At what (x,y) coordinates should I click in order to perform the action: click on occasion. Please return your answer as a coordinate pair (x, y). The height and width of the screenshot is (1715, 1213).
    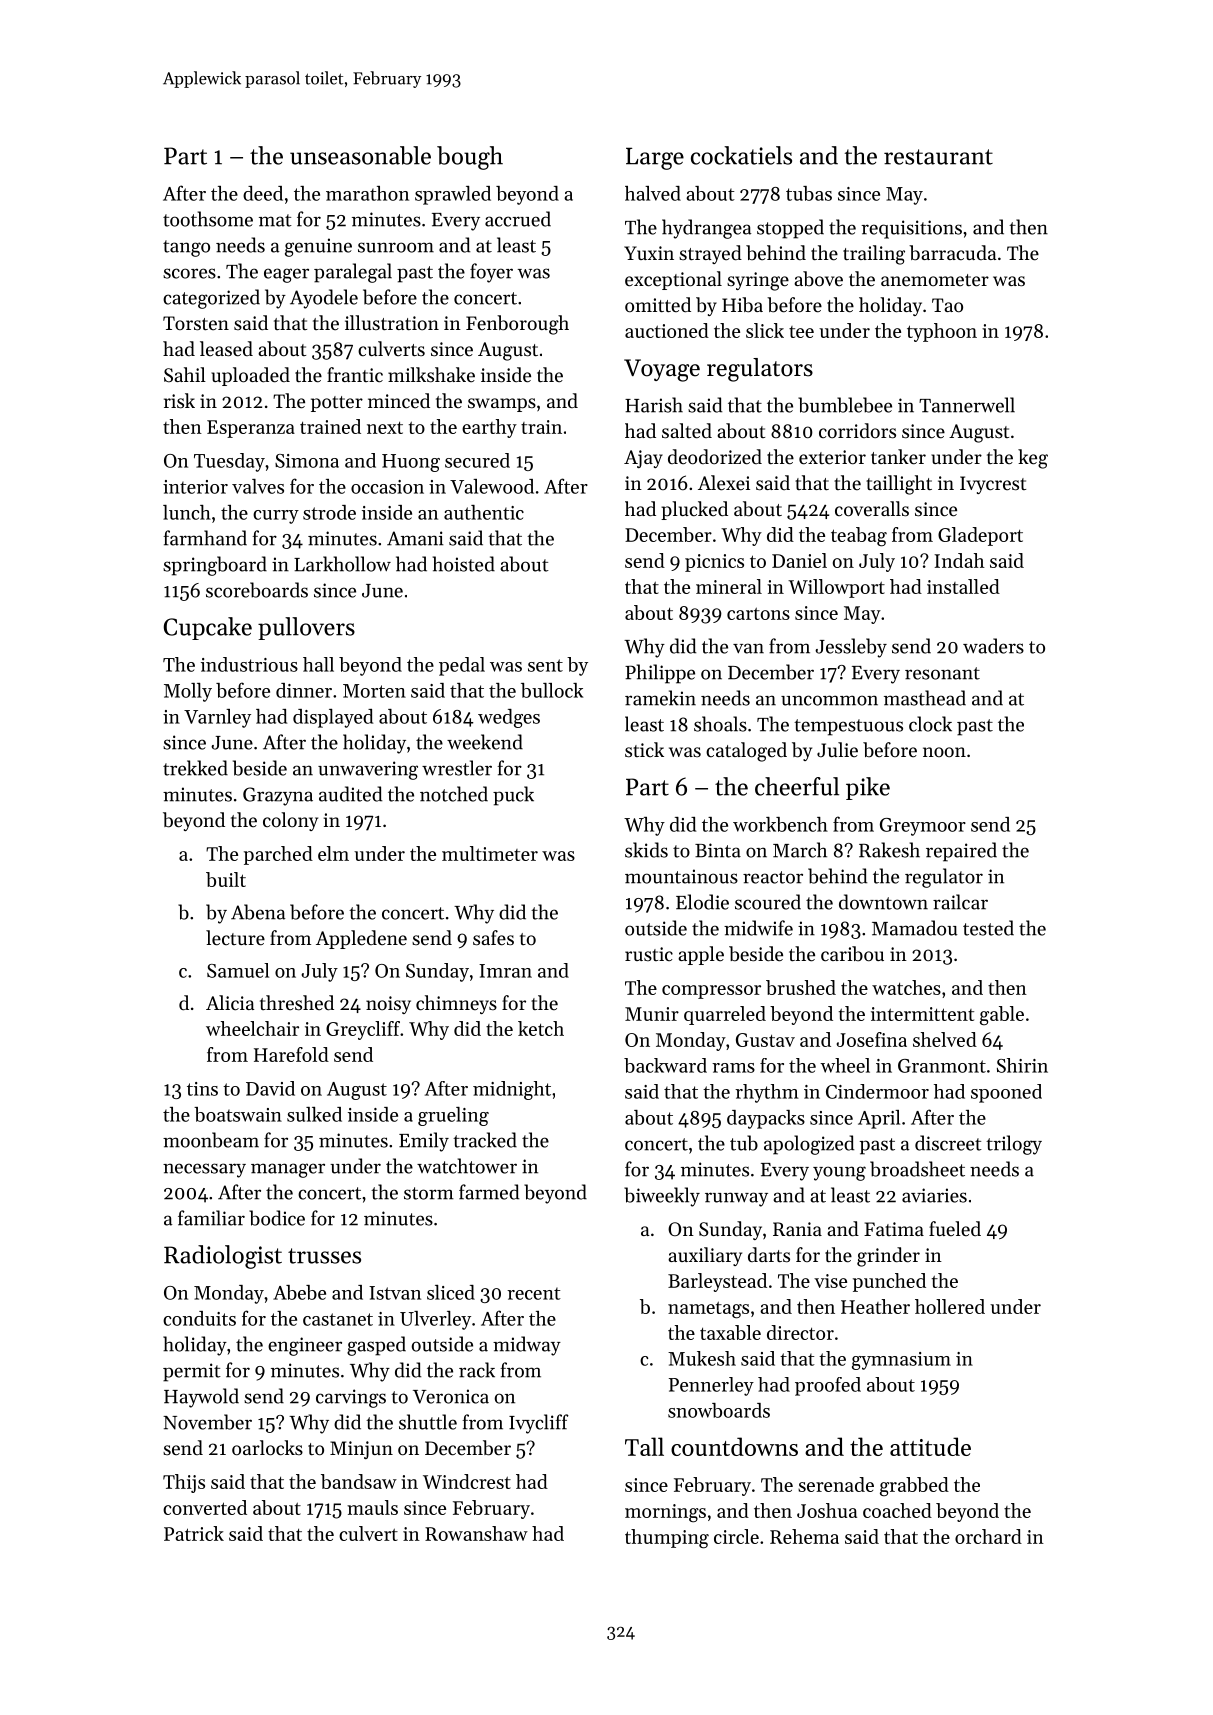
    Looking at the image, I should click on (387, 487).
